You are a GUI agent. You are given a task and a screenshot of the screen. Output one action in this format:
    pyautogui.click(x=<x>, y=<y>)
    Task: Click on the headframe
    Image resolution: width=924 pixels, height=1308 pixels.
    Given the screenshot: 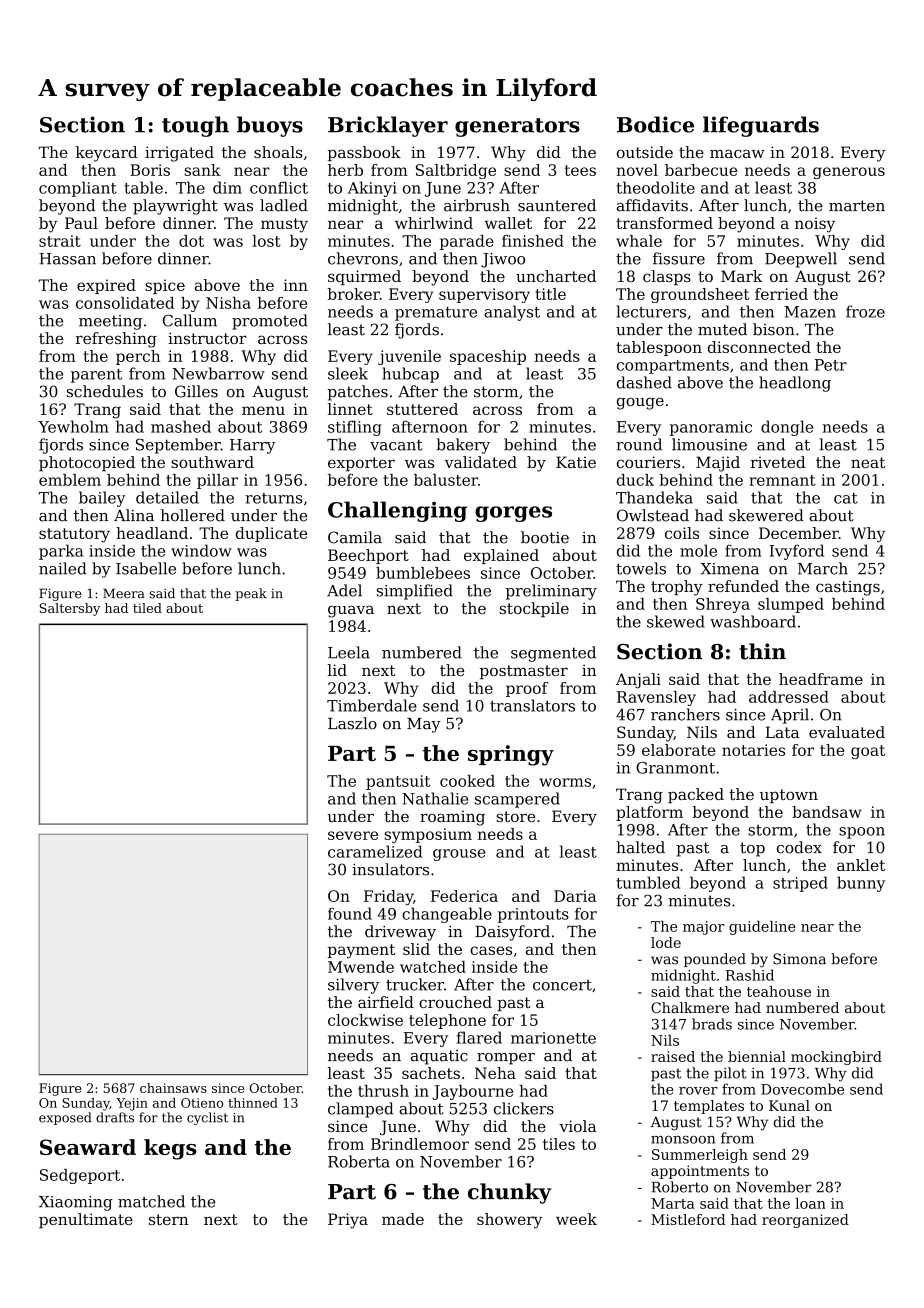 What is the action you would take?
    pyautogui.click(x=821, y=679)
